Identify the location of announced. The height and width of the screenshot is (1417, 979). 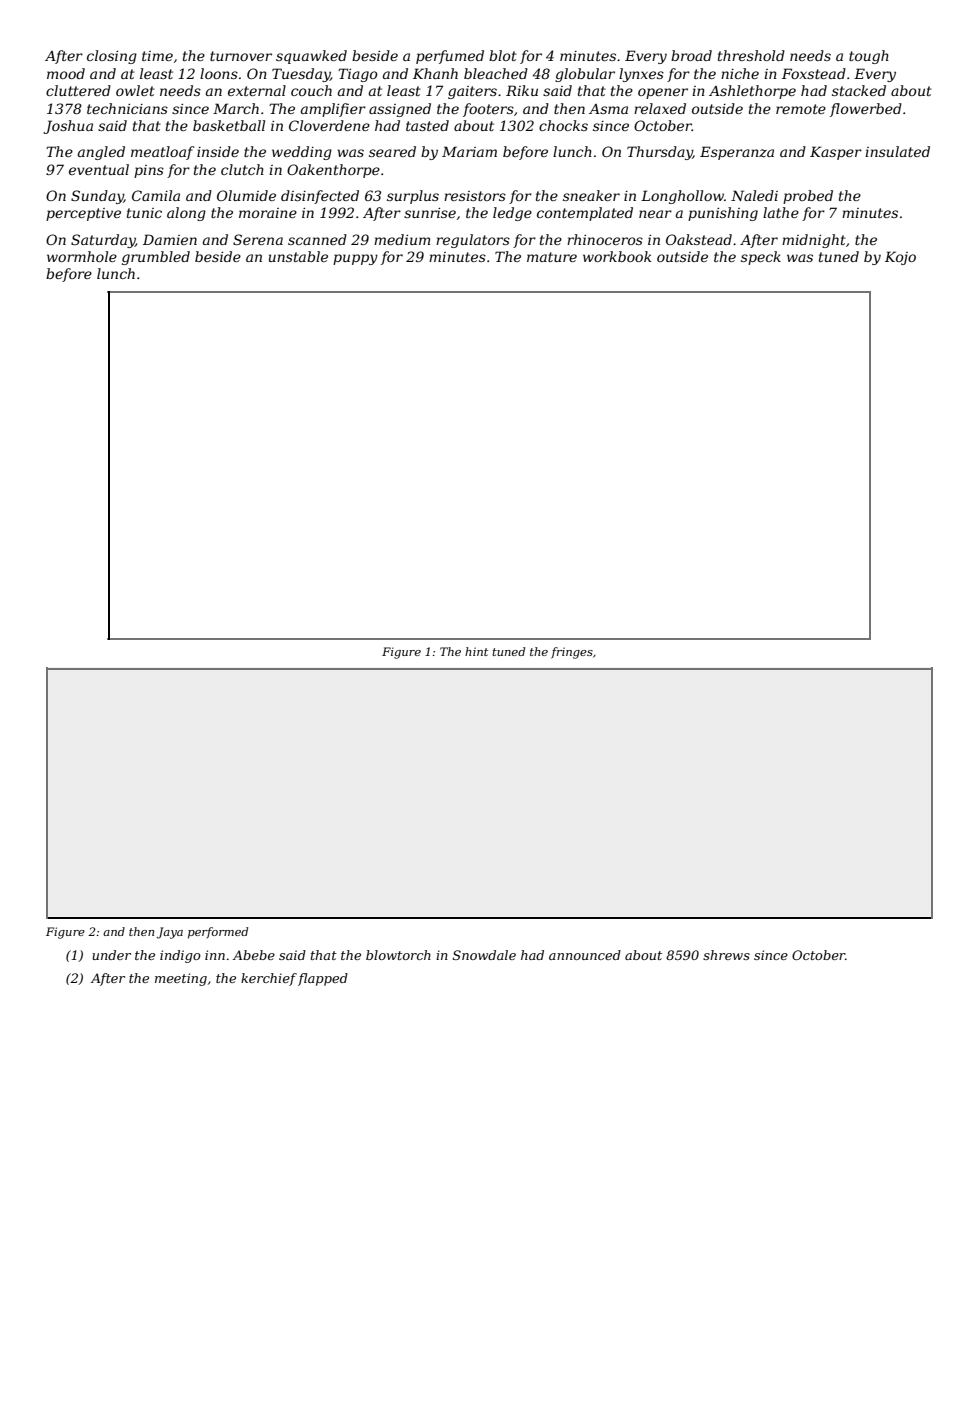
(585, 955).
